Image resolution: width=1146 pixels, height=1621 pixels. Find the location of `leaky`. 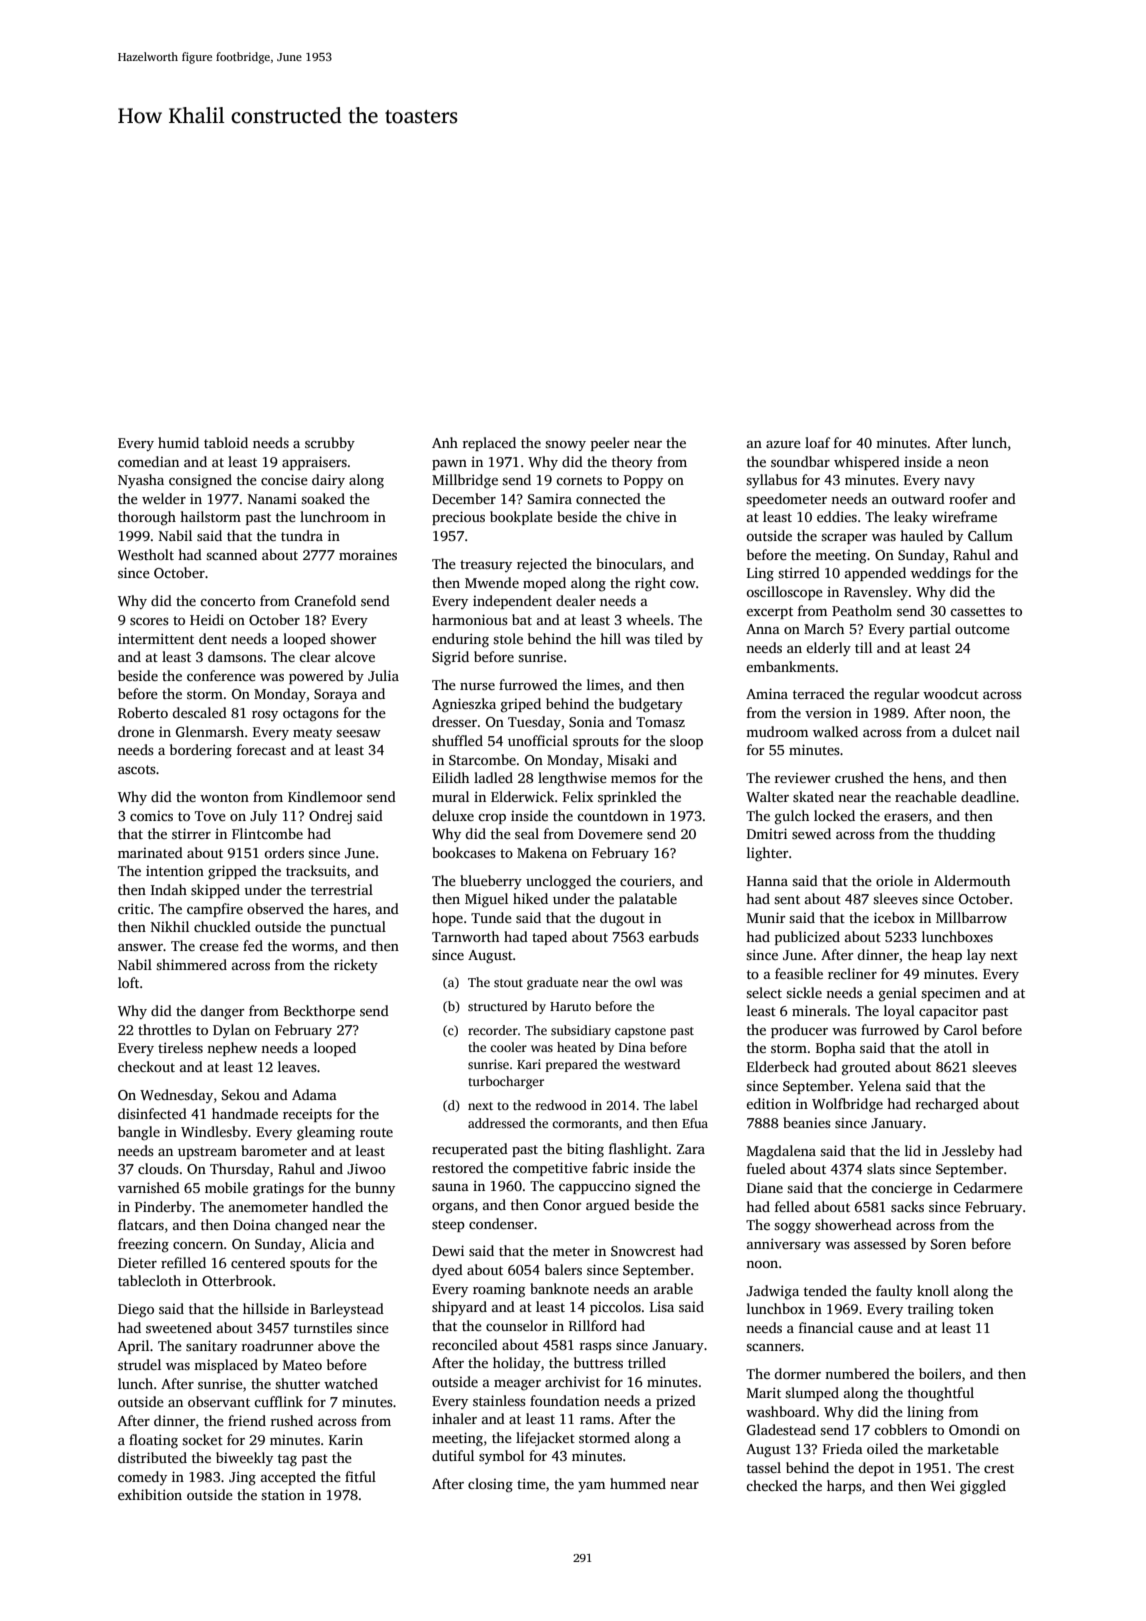

leaky is located at coordinates (911, 518).
